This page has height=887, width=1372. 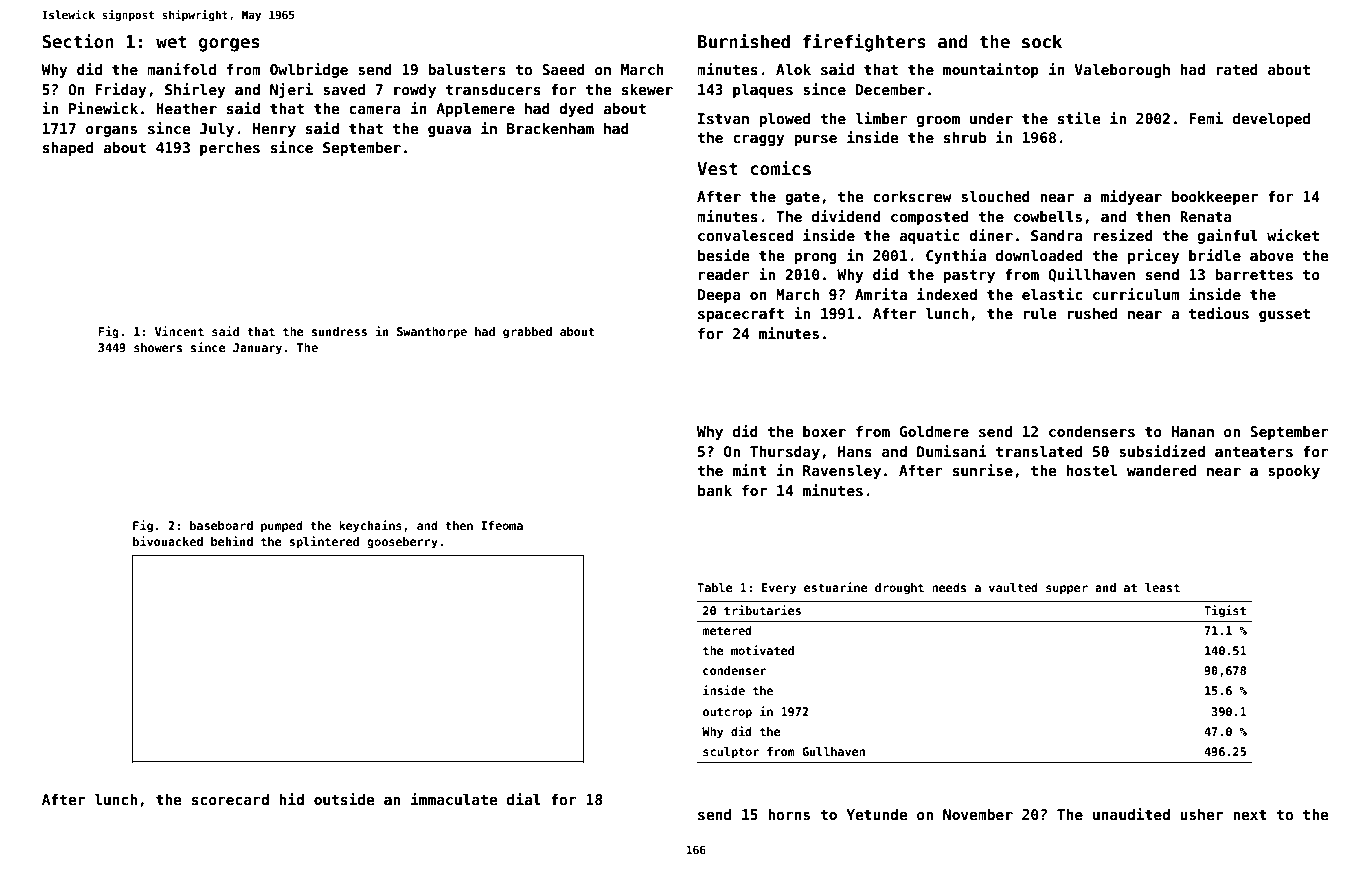 What do you see at coordinates (744, 41) in the page?
I see `Burnished` at bounding box center [744, 41].
